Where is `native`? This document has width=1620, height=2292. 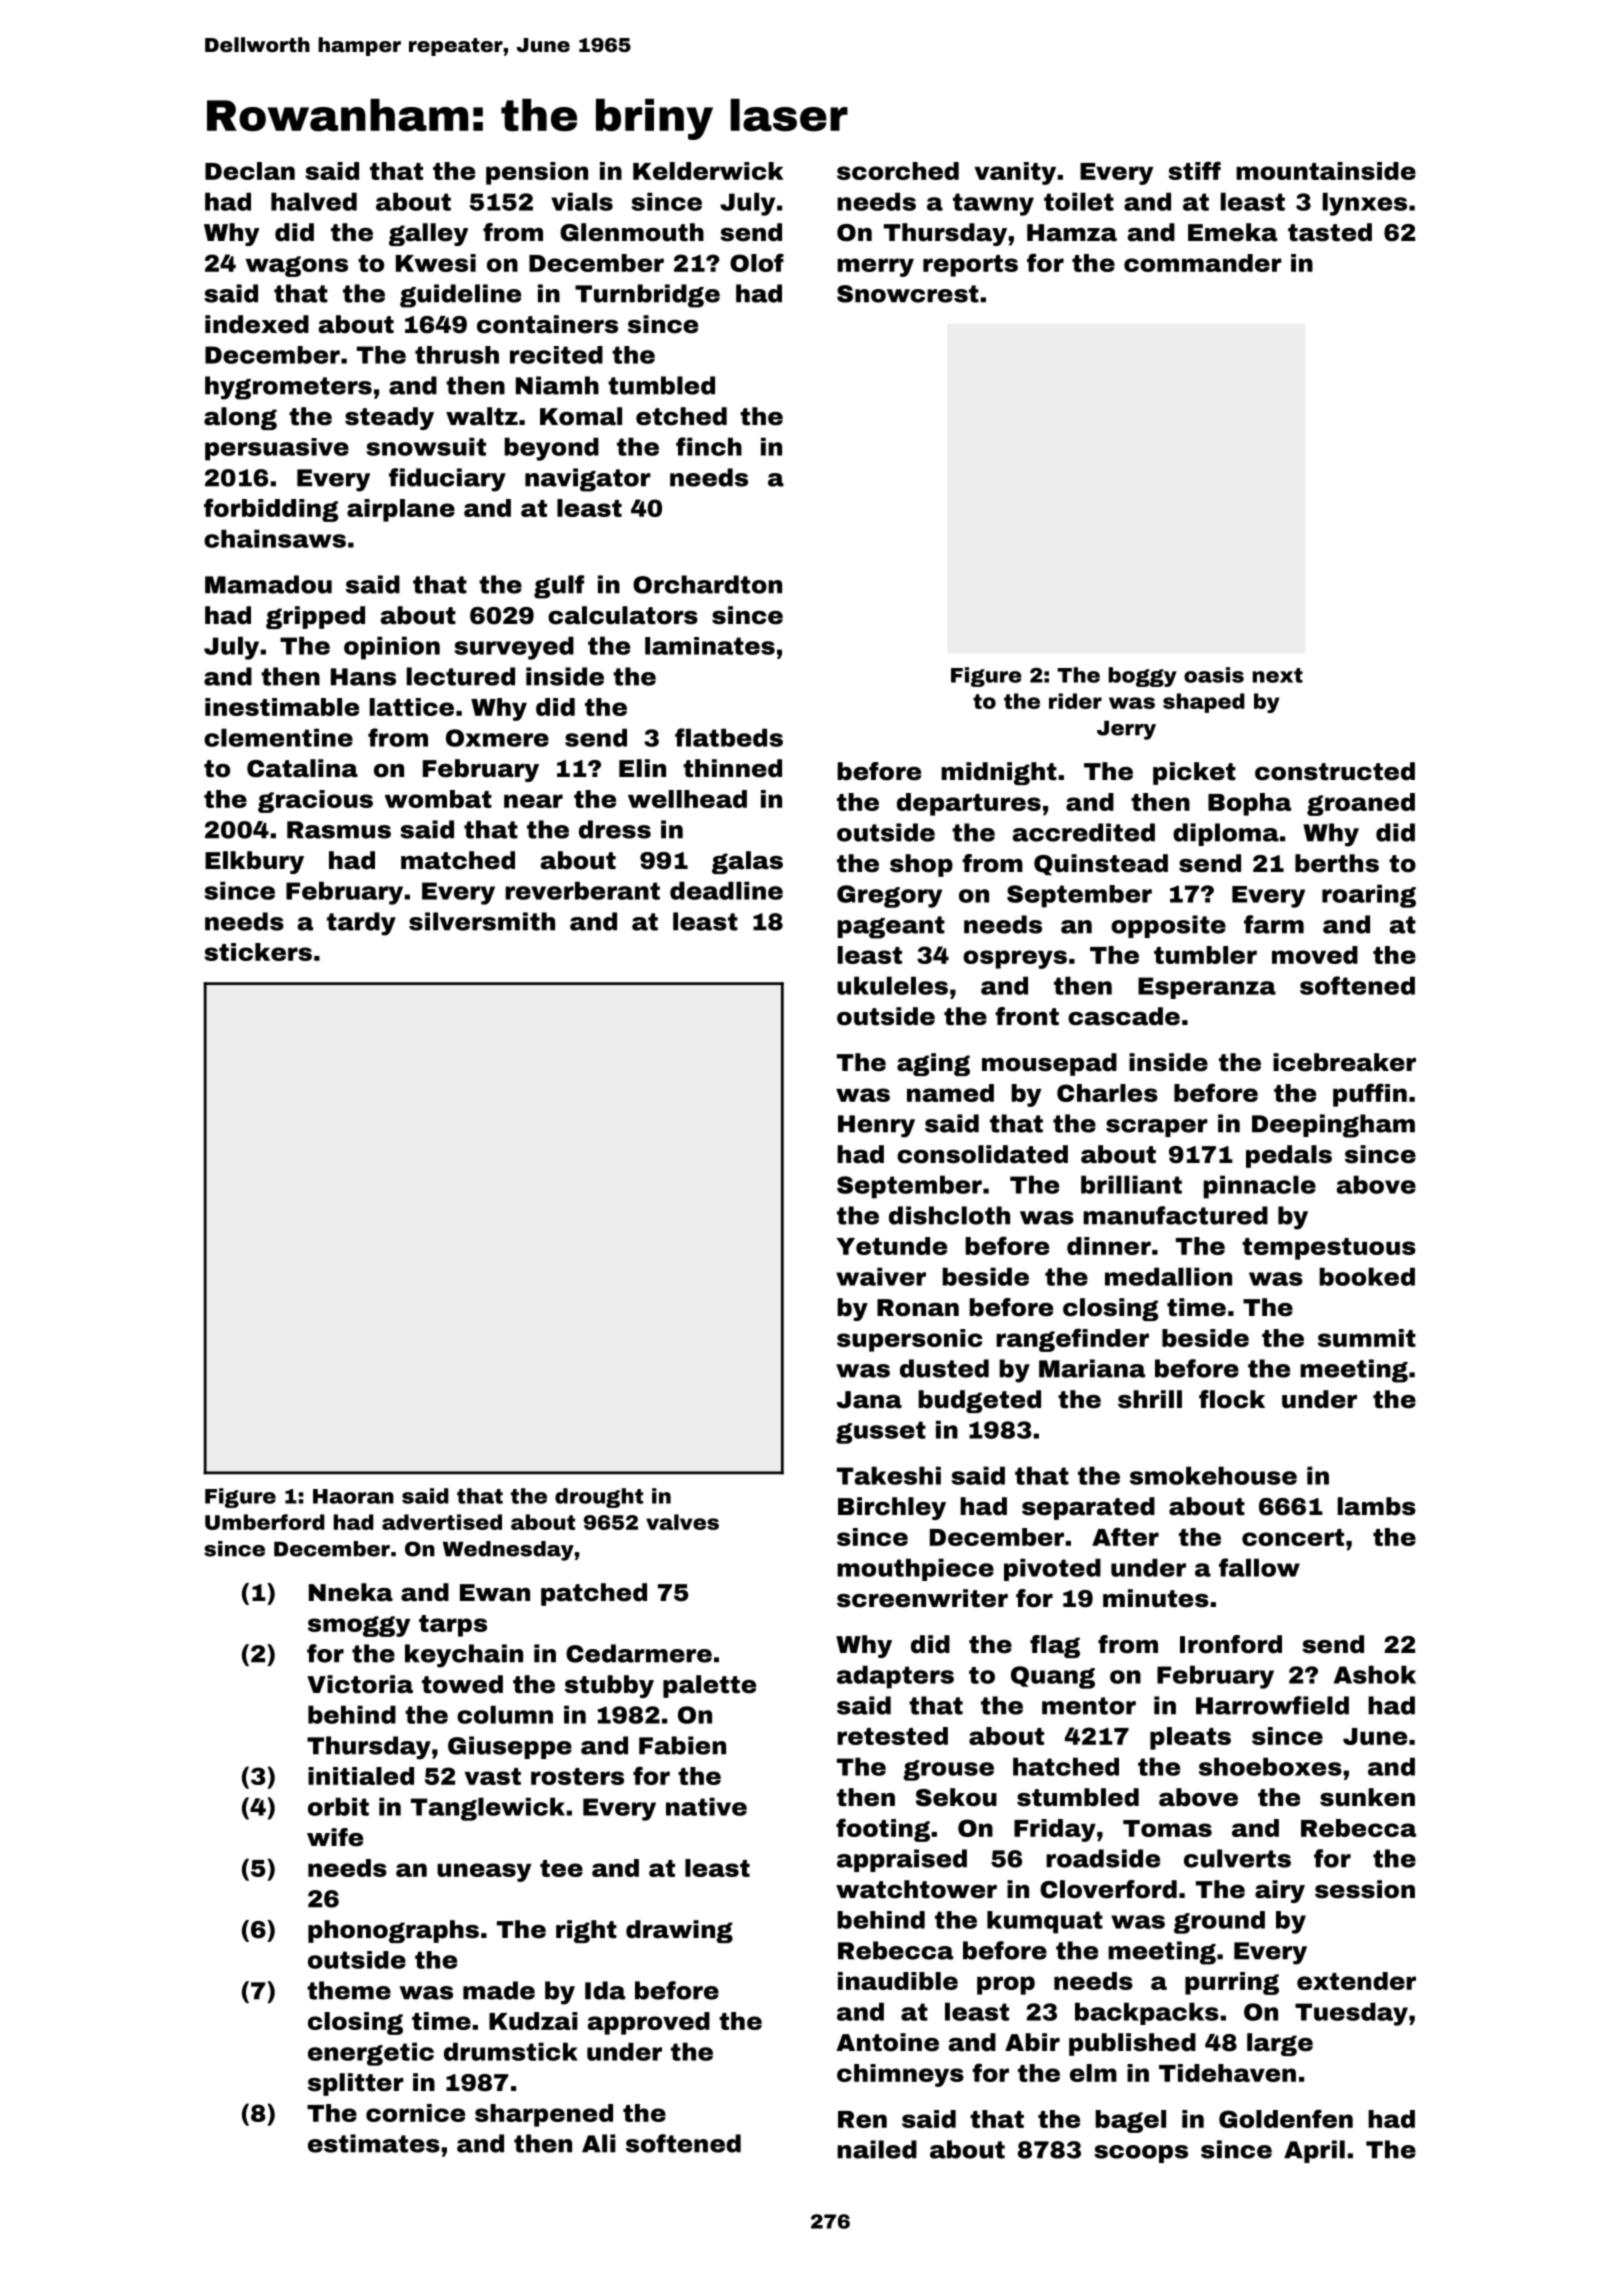
native is located at coordinates (706, 1806).
